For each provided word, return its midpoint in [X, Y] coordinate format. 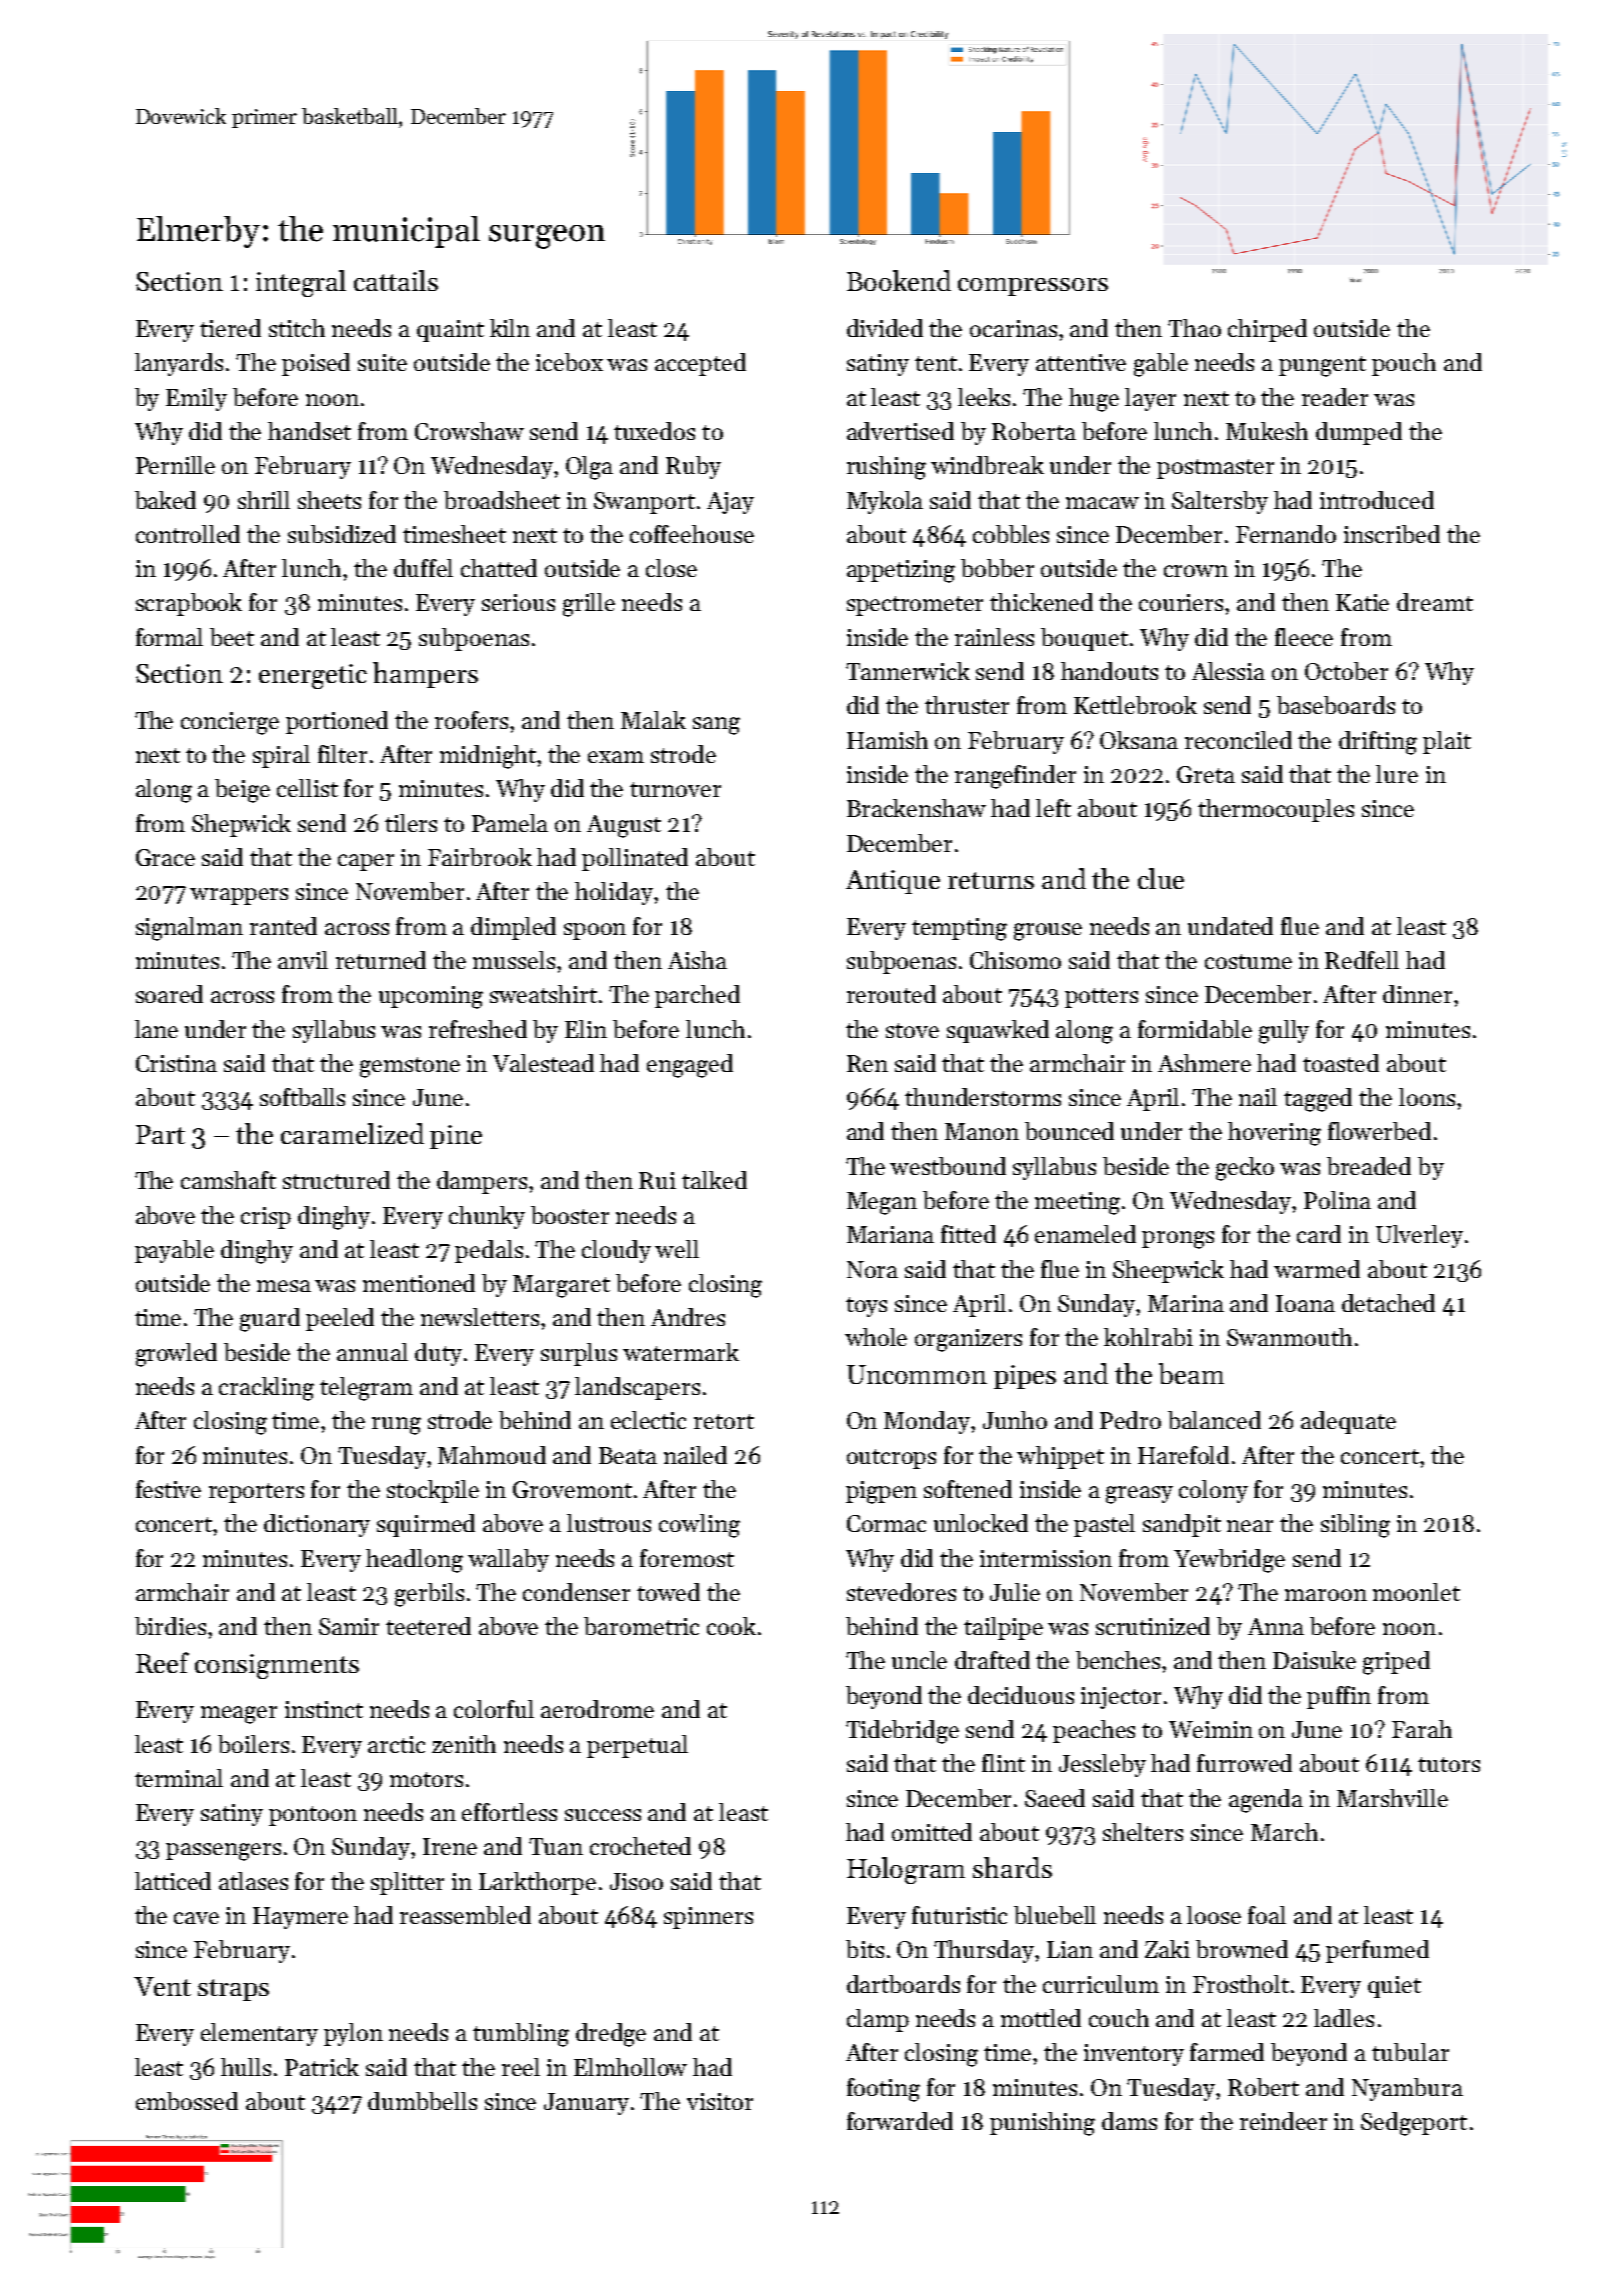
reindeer [1283, 2121]
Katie [1362, 602]
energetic [313, 676]
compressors [1033, 287]
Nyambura [1407, 2089]
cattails [396, 280]
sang [716, 726]
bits [865, 1949]
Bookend [899, 280]
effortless [509, 1812]
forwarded [900, 2121]
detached [1388, 1303]
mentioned [419, 1283]
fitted [968, 1234]
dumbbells [422, 2101]
